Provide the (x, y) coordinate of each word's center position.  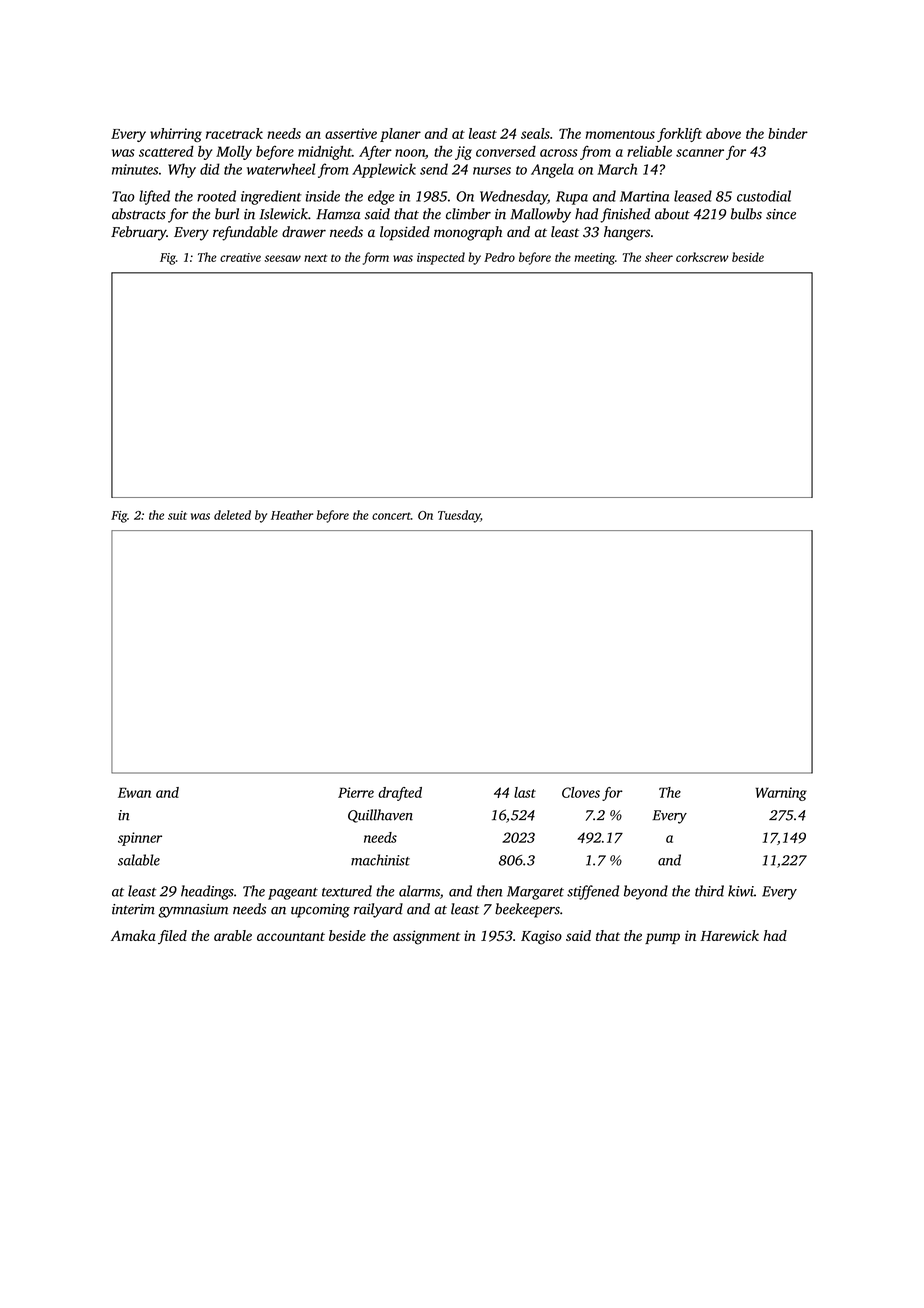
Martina (644, 196)
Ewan (134, 792)
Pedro (499, 257)
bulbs (746, 214)
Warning (781, 794)
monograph (468, 233)
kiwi (741, 891)
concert (391, 516)
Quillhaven (380, 816)
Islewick (283, 214)
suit (177, 515)
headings (207, 892)
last (525, 792)
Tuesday (459, 516)
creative (240, 257)
